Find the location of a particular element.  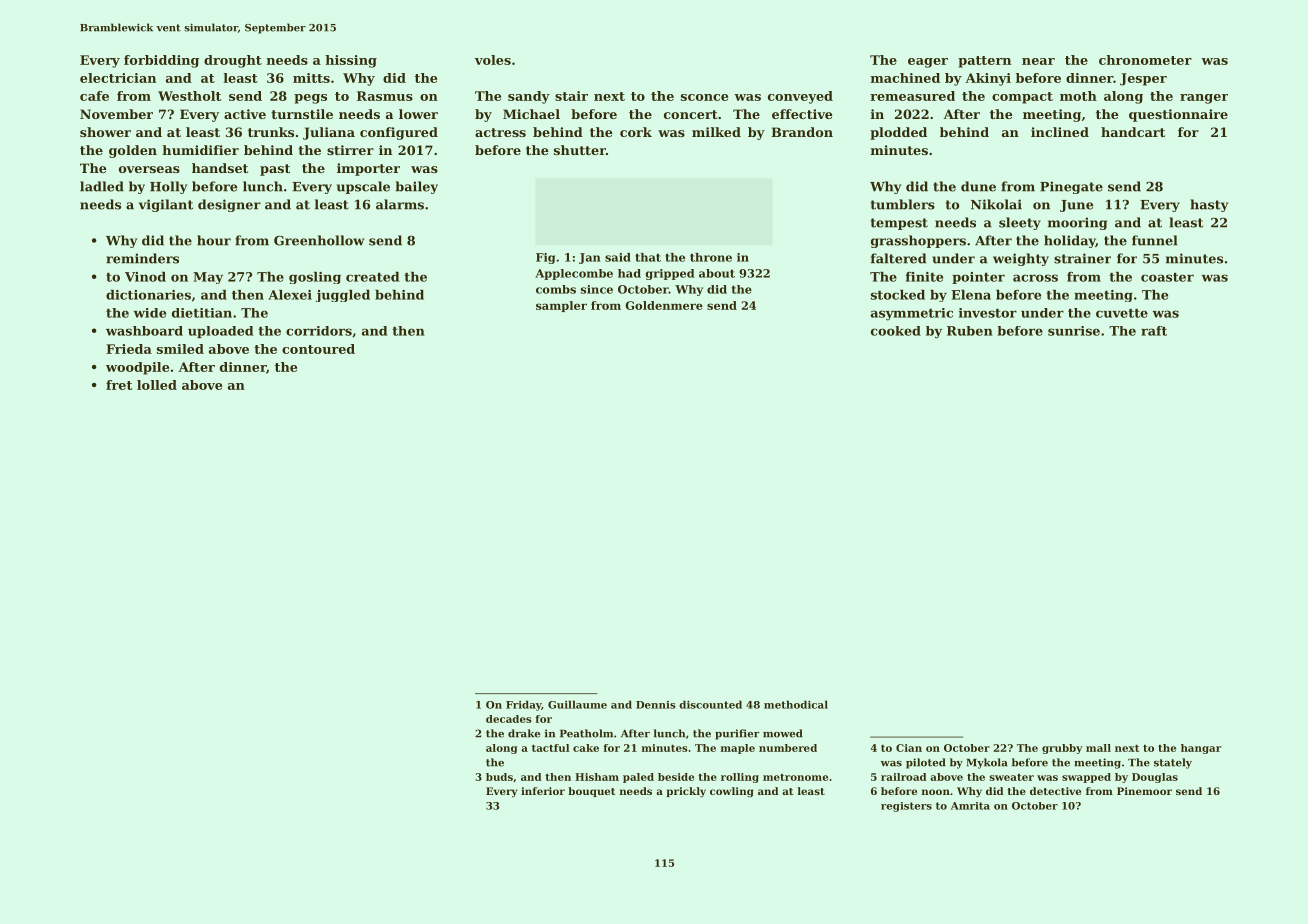

forbidding is located at coordinates (161, 61).
